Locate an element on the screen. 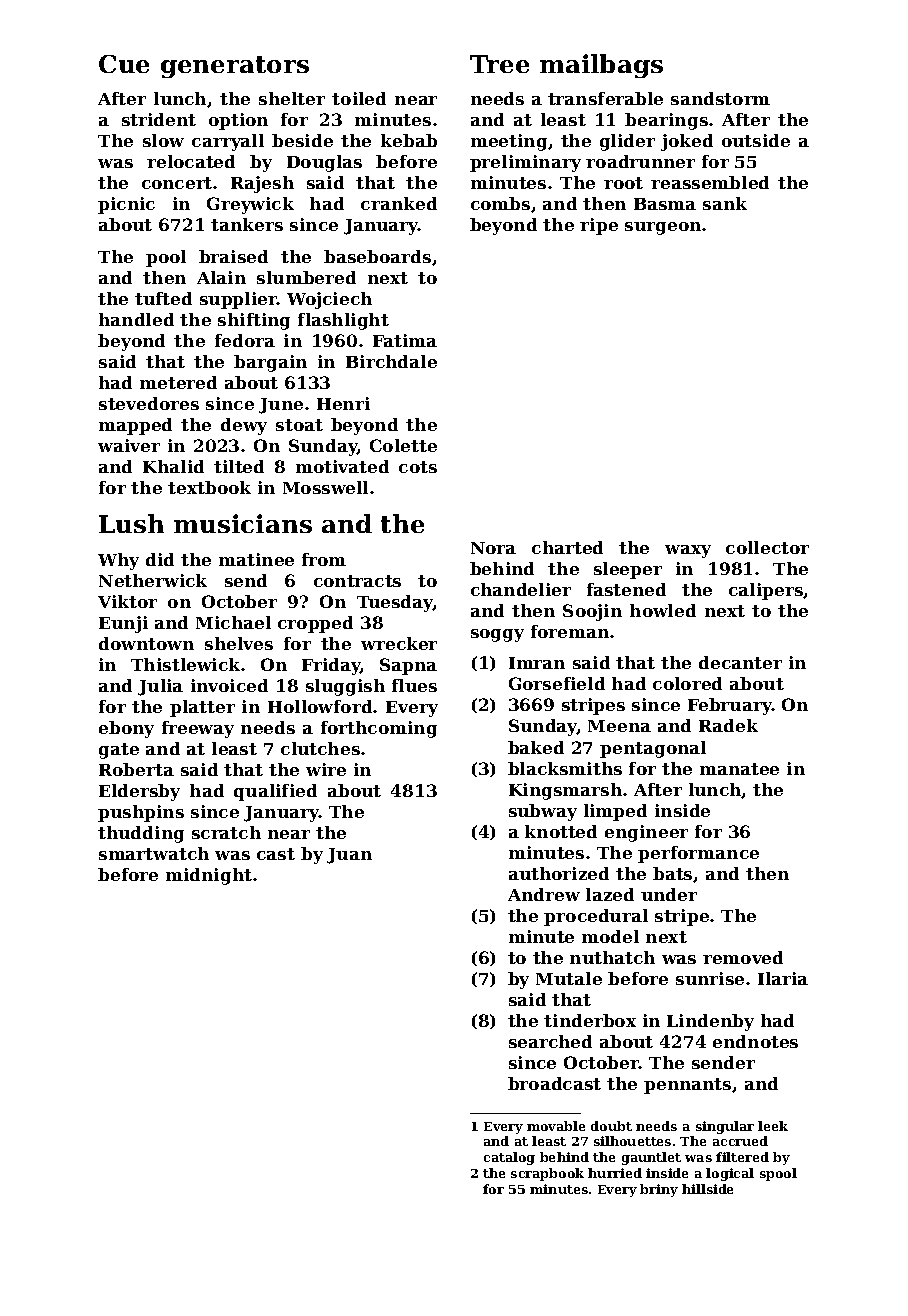 The width and height of the screenshot is (908, 1316). Nora is located at coordinates (493, 548).
